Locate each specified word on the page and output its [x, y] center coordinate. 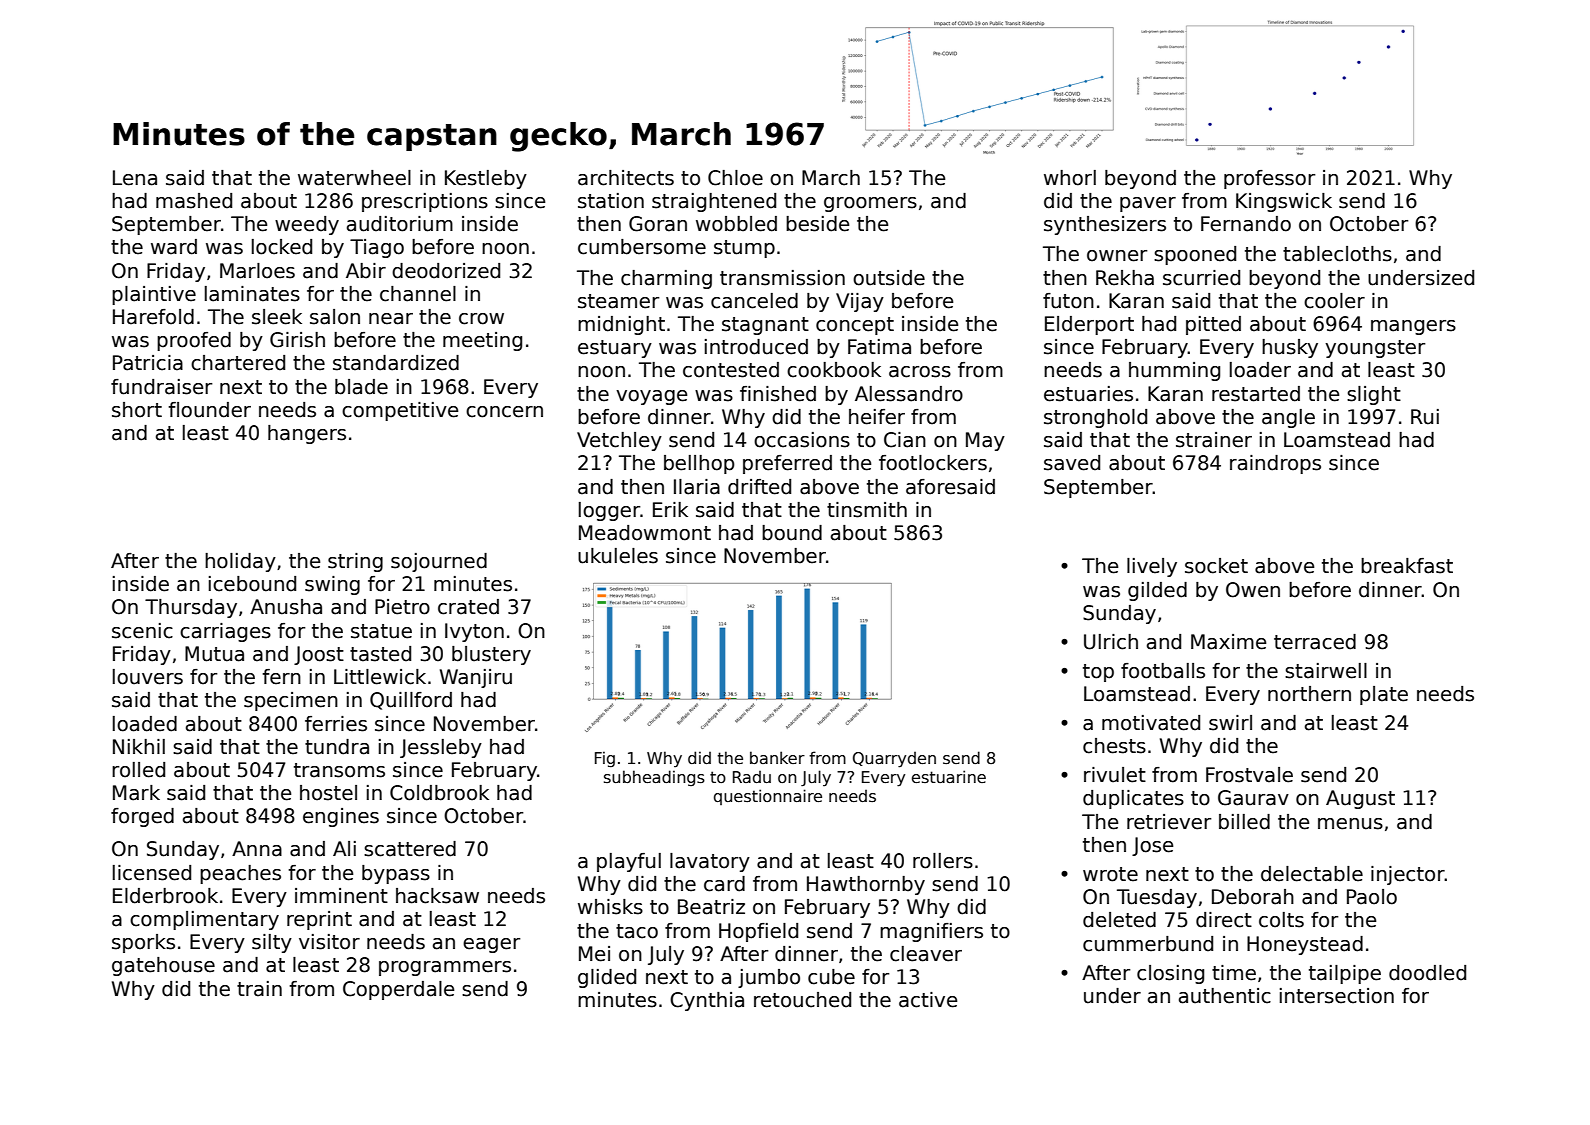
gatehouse [163, 966]
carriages [225, 632]
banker [777, 757]
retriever [1169, 822]
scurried [1201, 278]
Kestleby [486, 179]
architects [626, 178]
